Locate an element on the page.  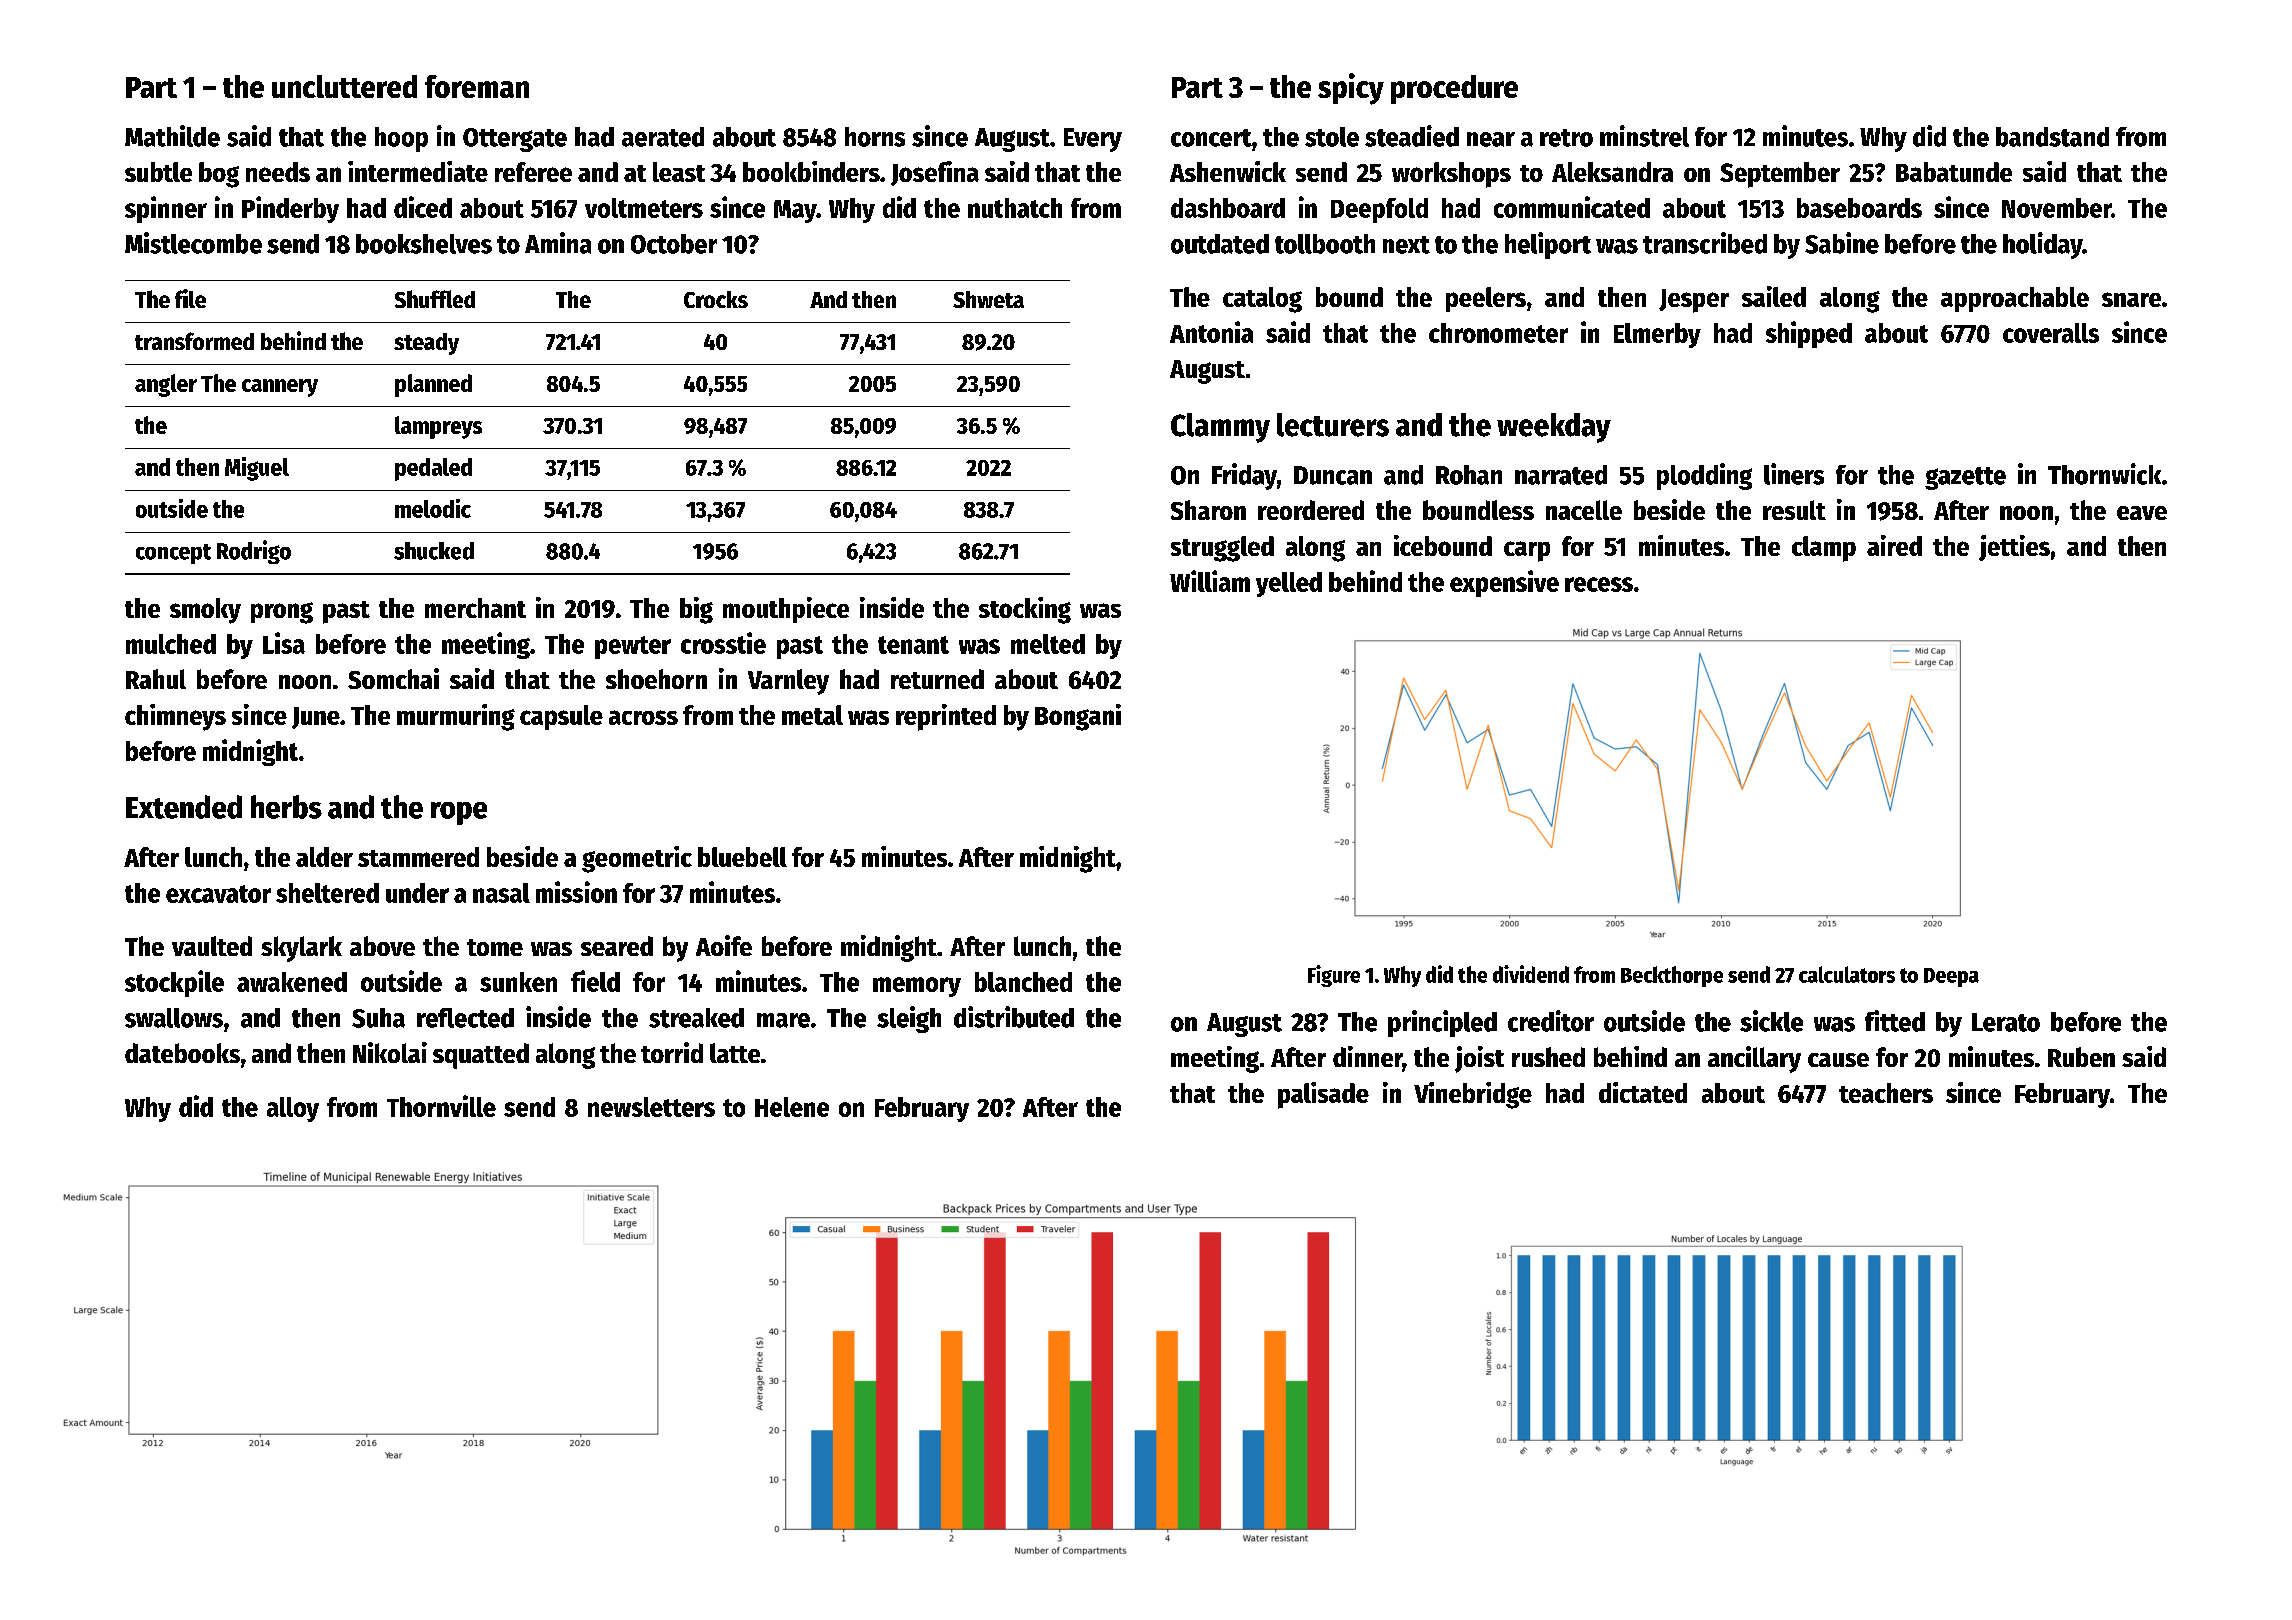
Mathilde is located at coordinates (172, 136).
